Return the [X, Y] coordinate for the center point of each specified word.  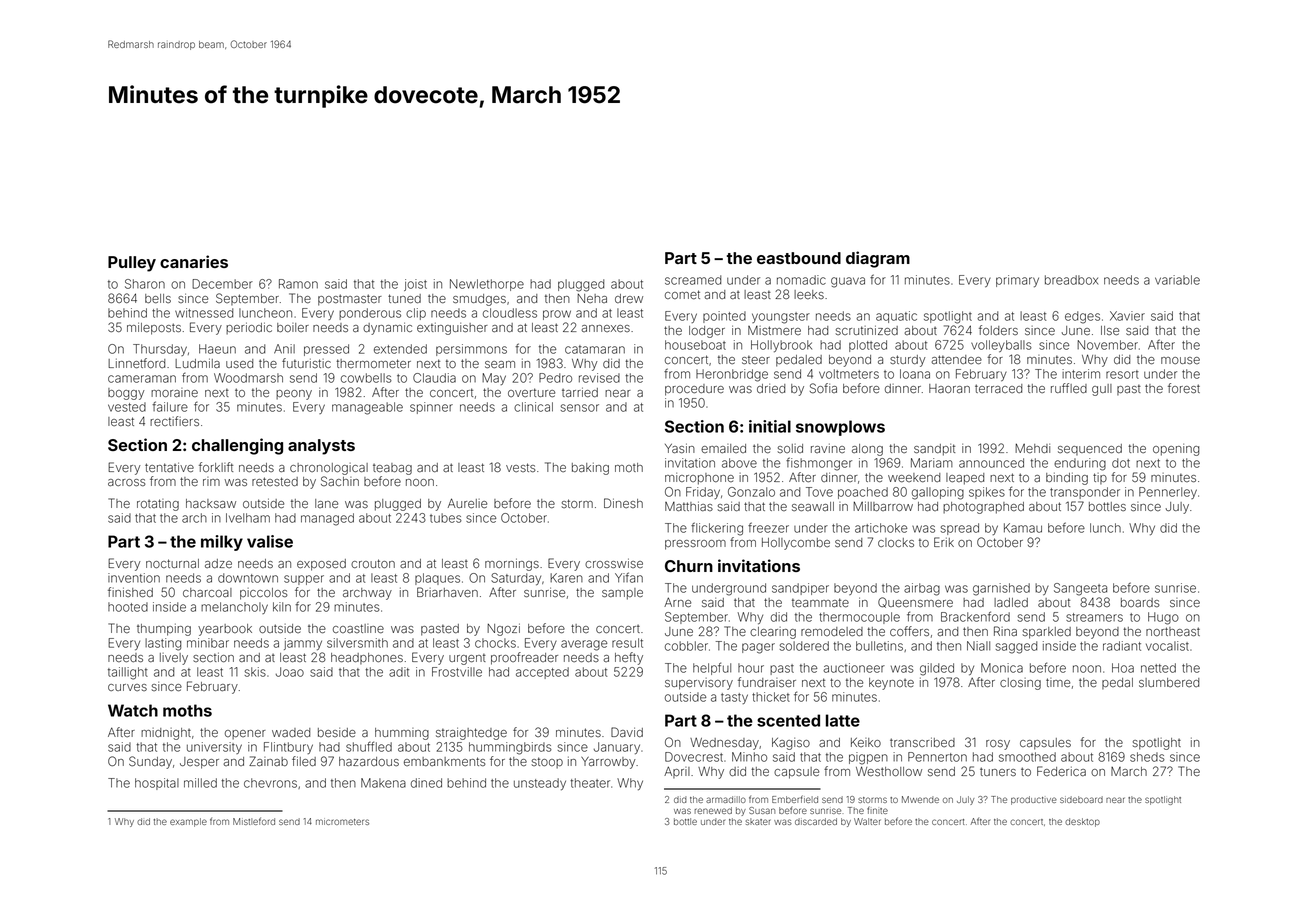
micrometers [342, 821]
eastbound [799, 258]
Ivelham [248, 518]
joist [415, 285]
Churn [689, 566]
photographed [983, 508]
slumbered [1169, 682]
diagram [878, 259]
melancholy [234, 608]
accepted [542, 673]
